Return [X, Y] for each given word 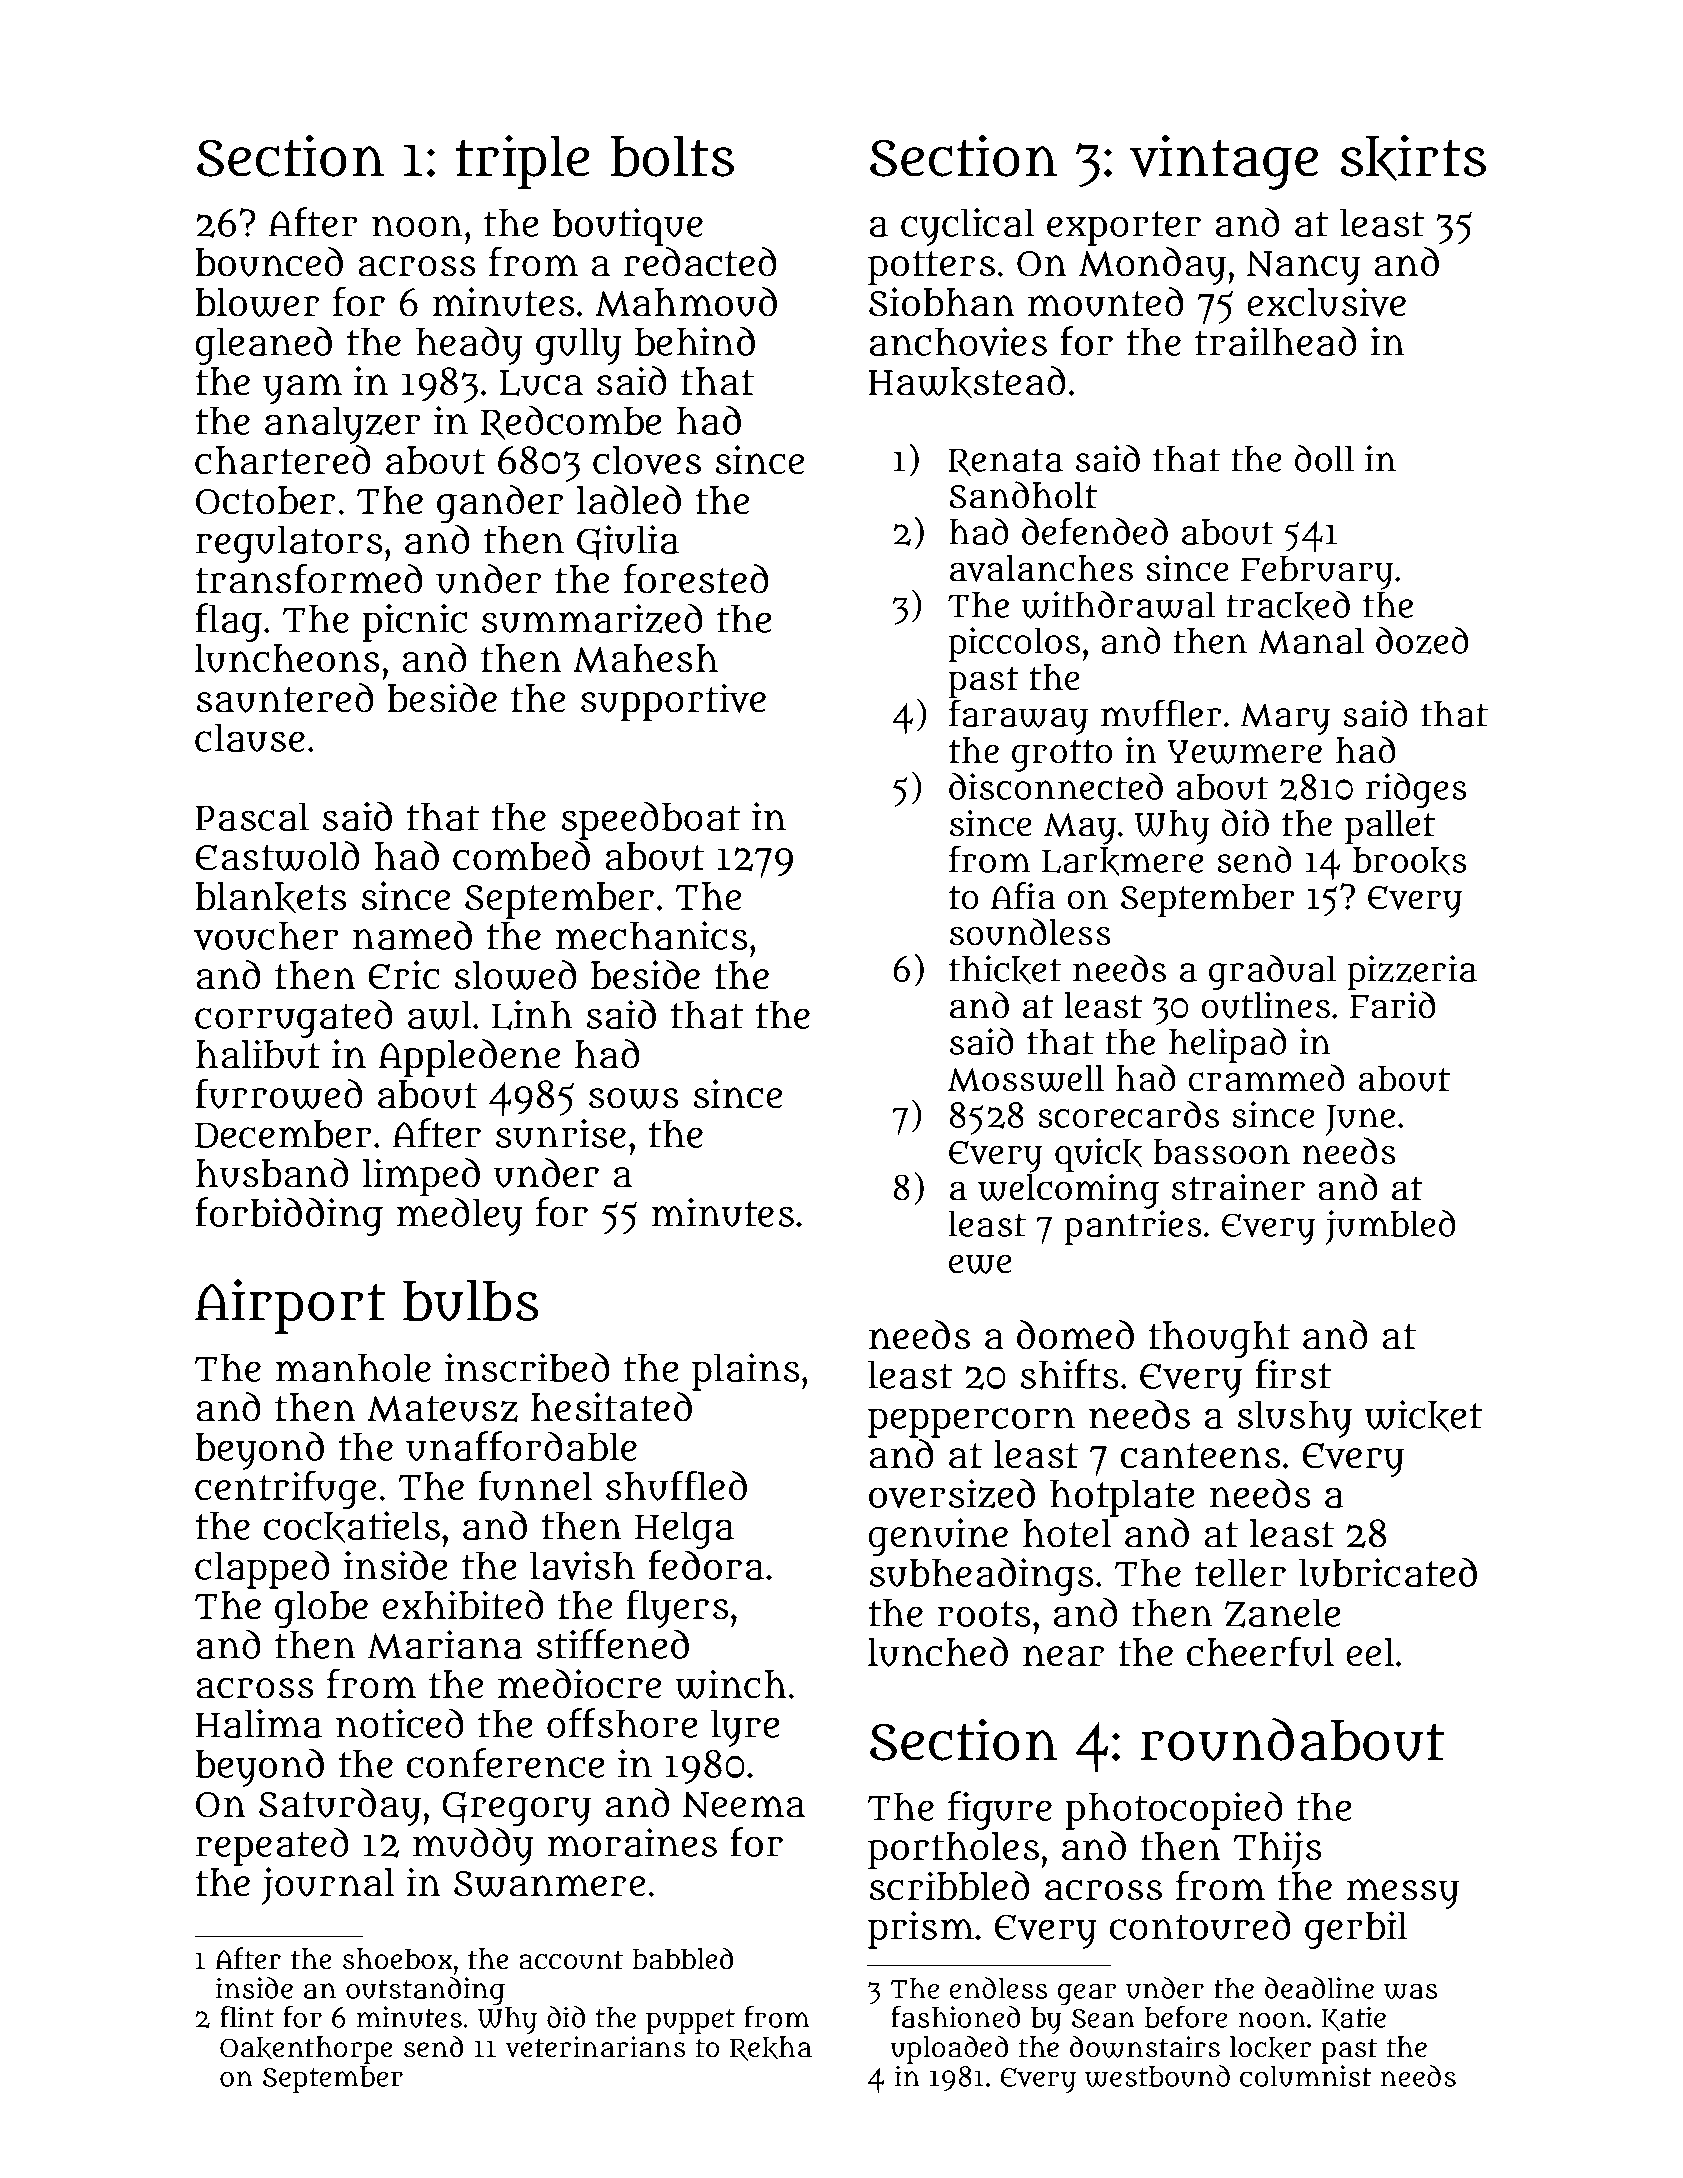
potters [931, 268]
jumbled [1390, 1227]
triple [523, 161]
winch [731, 1684]
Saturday [340, 1807]
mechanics [652, 935]
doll [1324, 458]
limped [421, 1177]
